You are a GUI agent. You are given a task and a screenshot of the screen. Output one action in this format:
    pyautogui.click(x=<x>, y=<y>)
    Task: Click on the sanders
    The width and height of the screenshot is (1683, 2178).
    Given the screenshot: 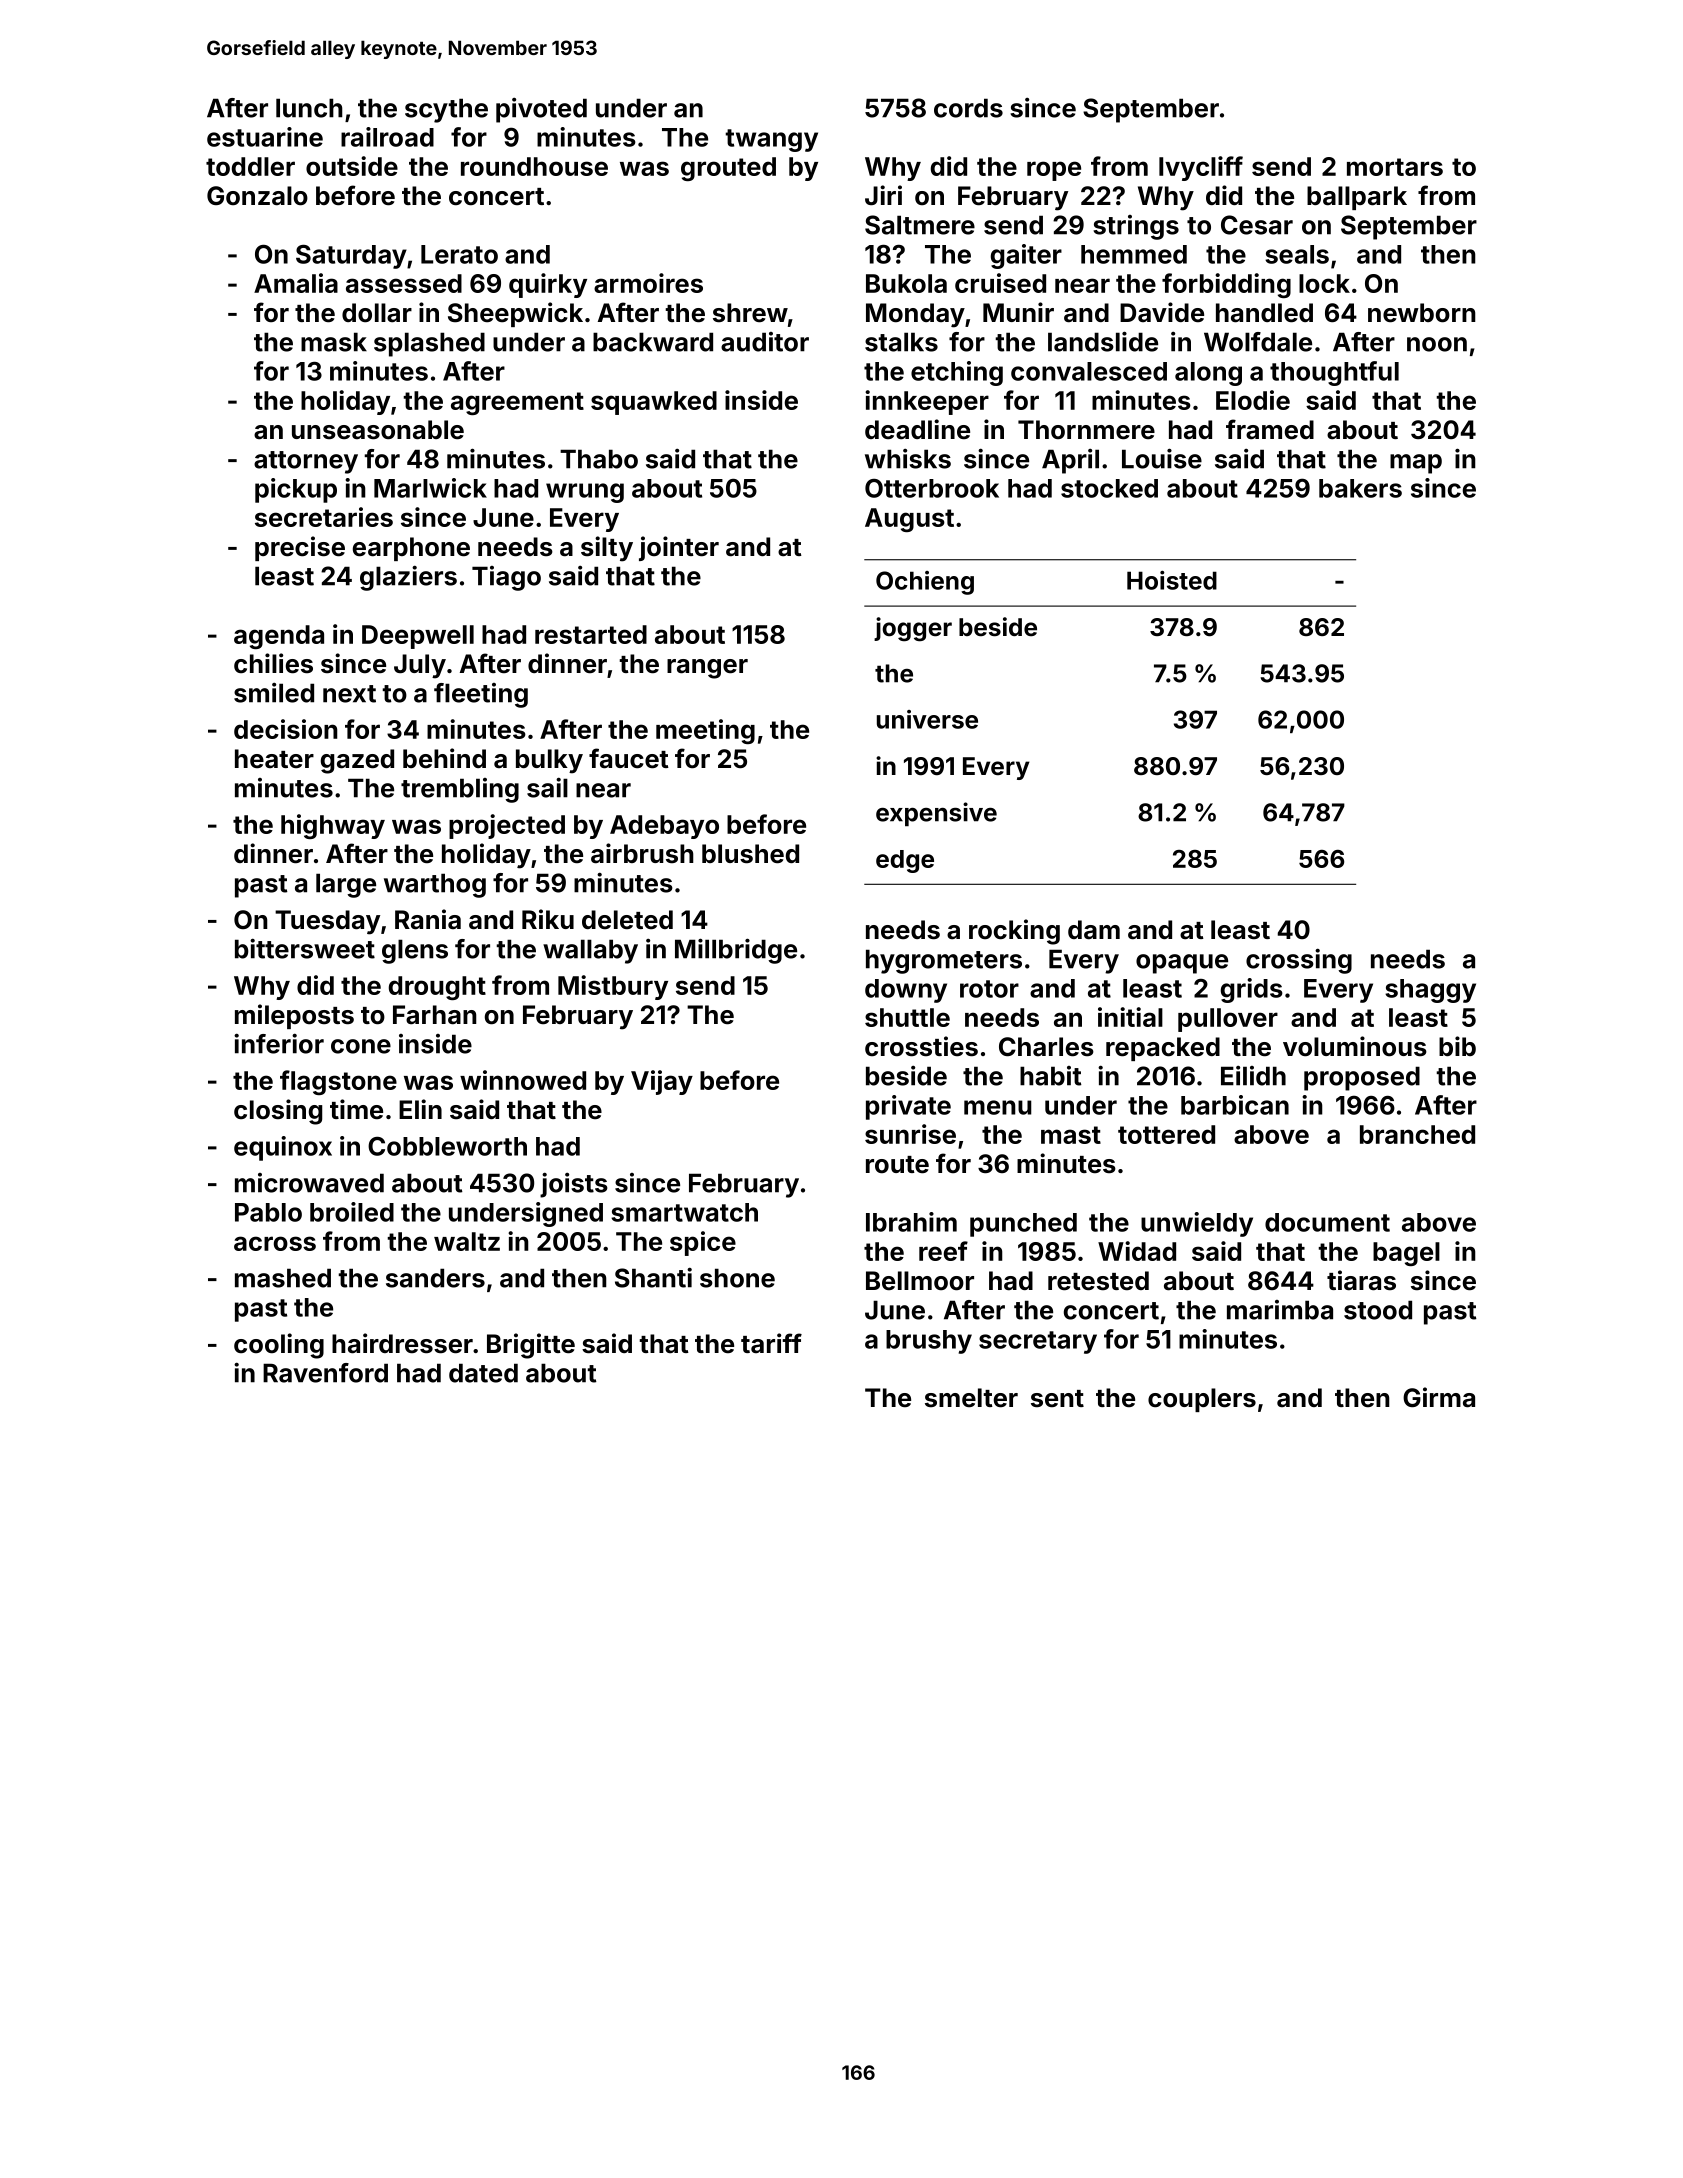 What is the action you would take?
    pyautogui.click(x=435, y=1278)
